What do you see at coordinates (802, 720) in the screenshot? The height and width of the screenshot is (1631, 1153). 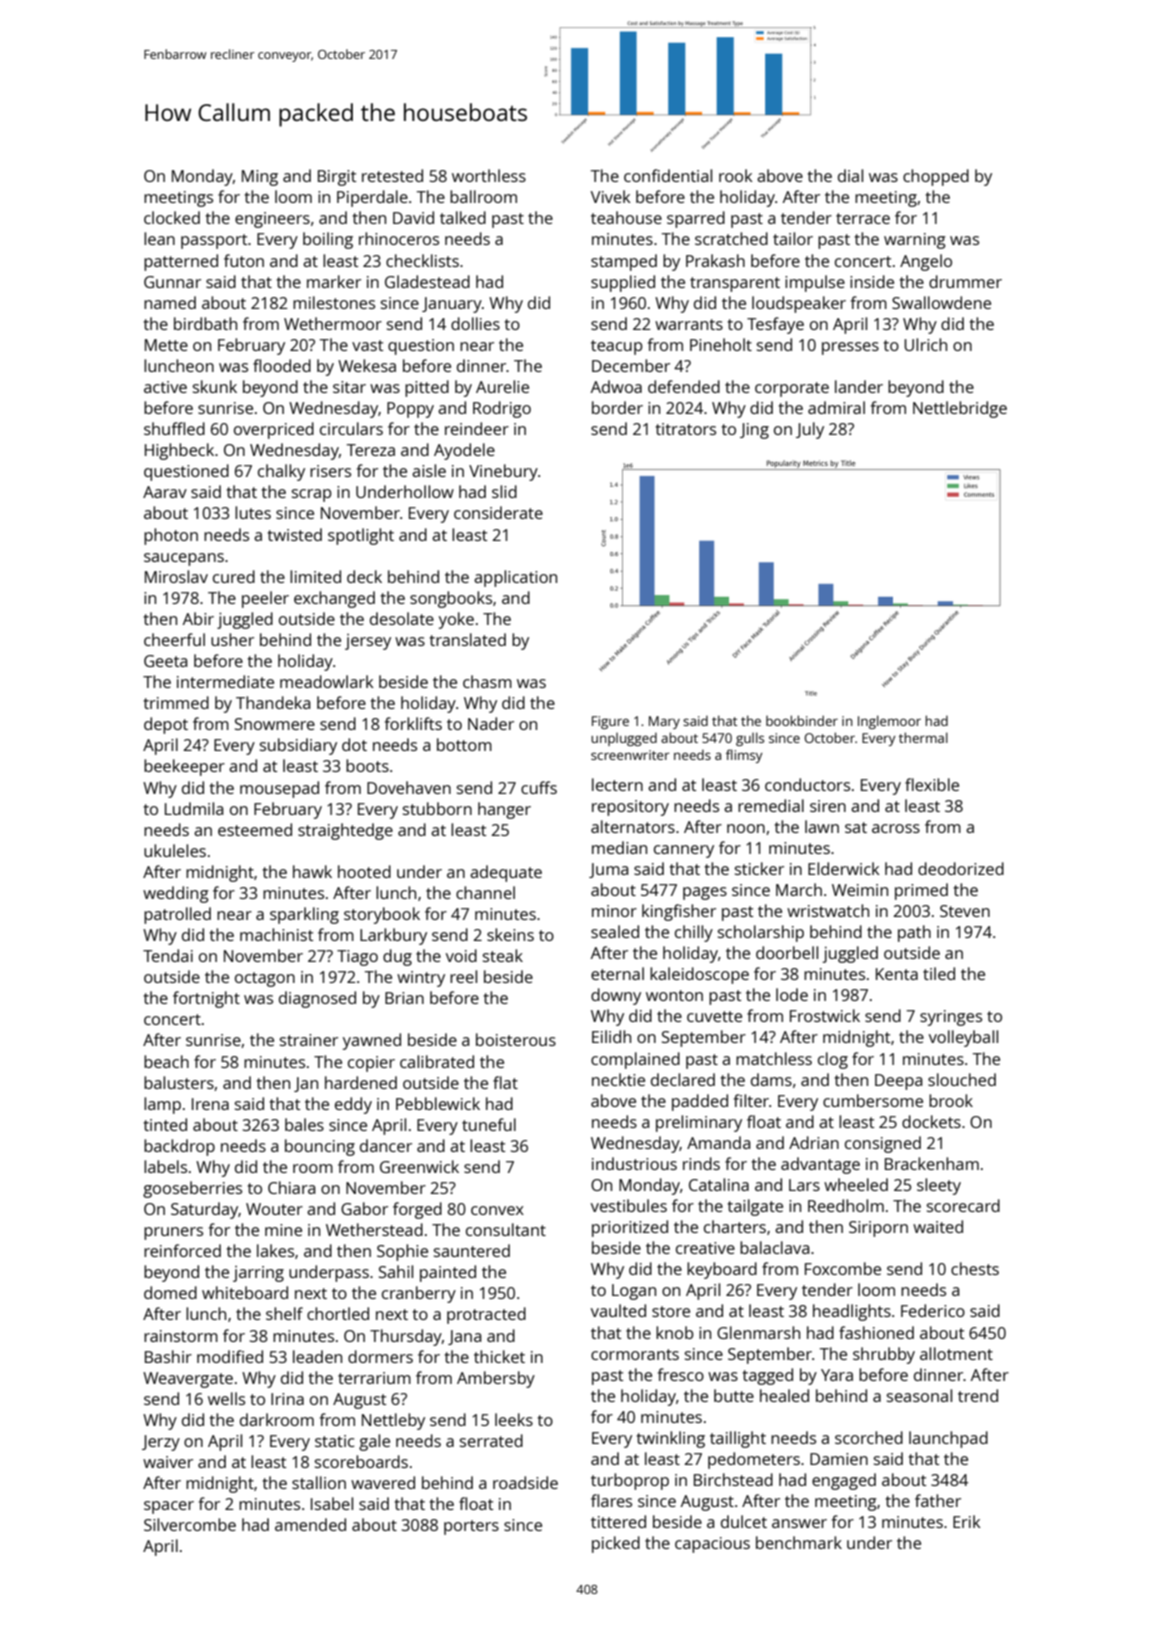 I see `bookbinder` at bounding box center [802, 720].
